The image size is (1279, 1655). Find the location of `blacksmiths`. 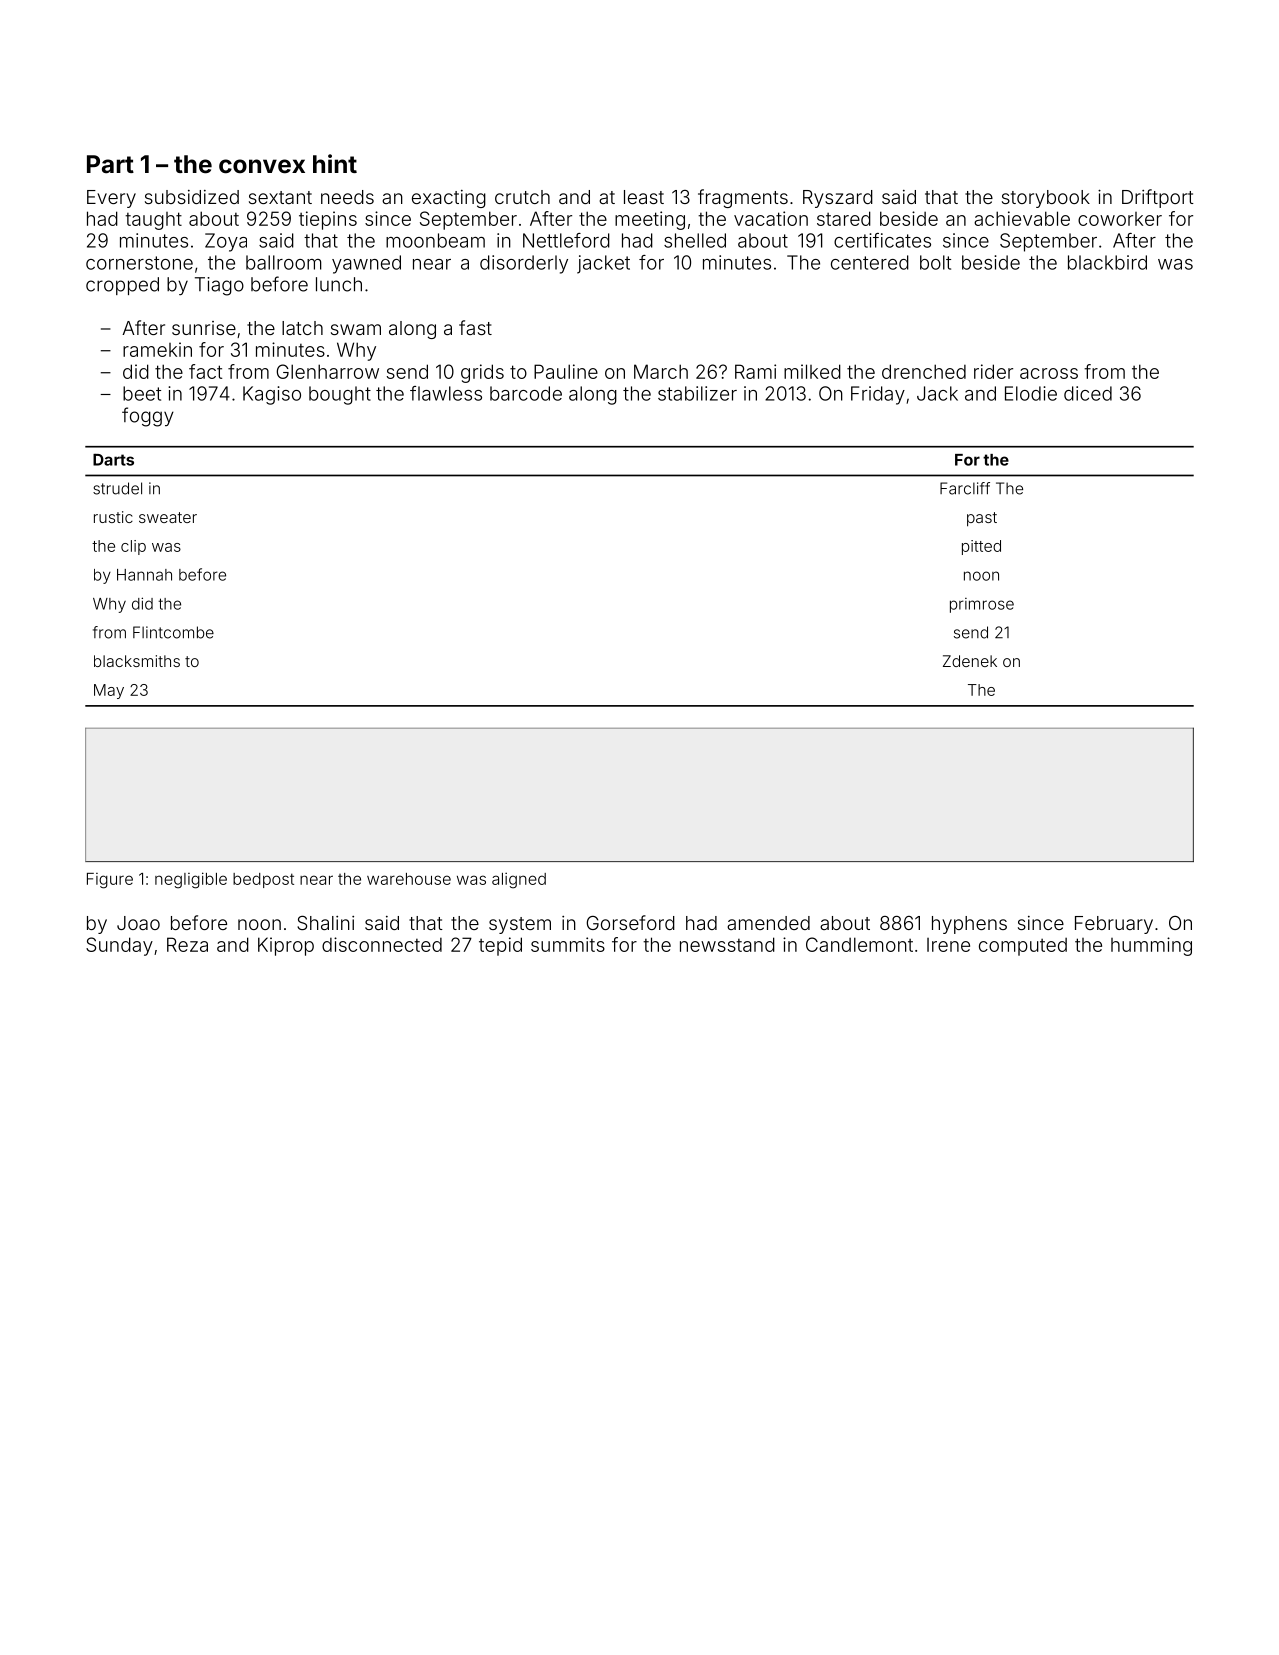

blacksmiths is located at coordinates (137, 661).
